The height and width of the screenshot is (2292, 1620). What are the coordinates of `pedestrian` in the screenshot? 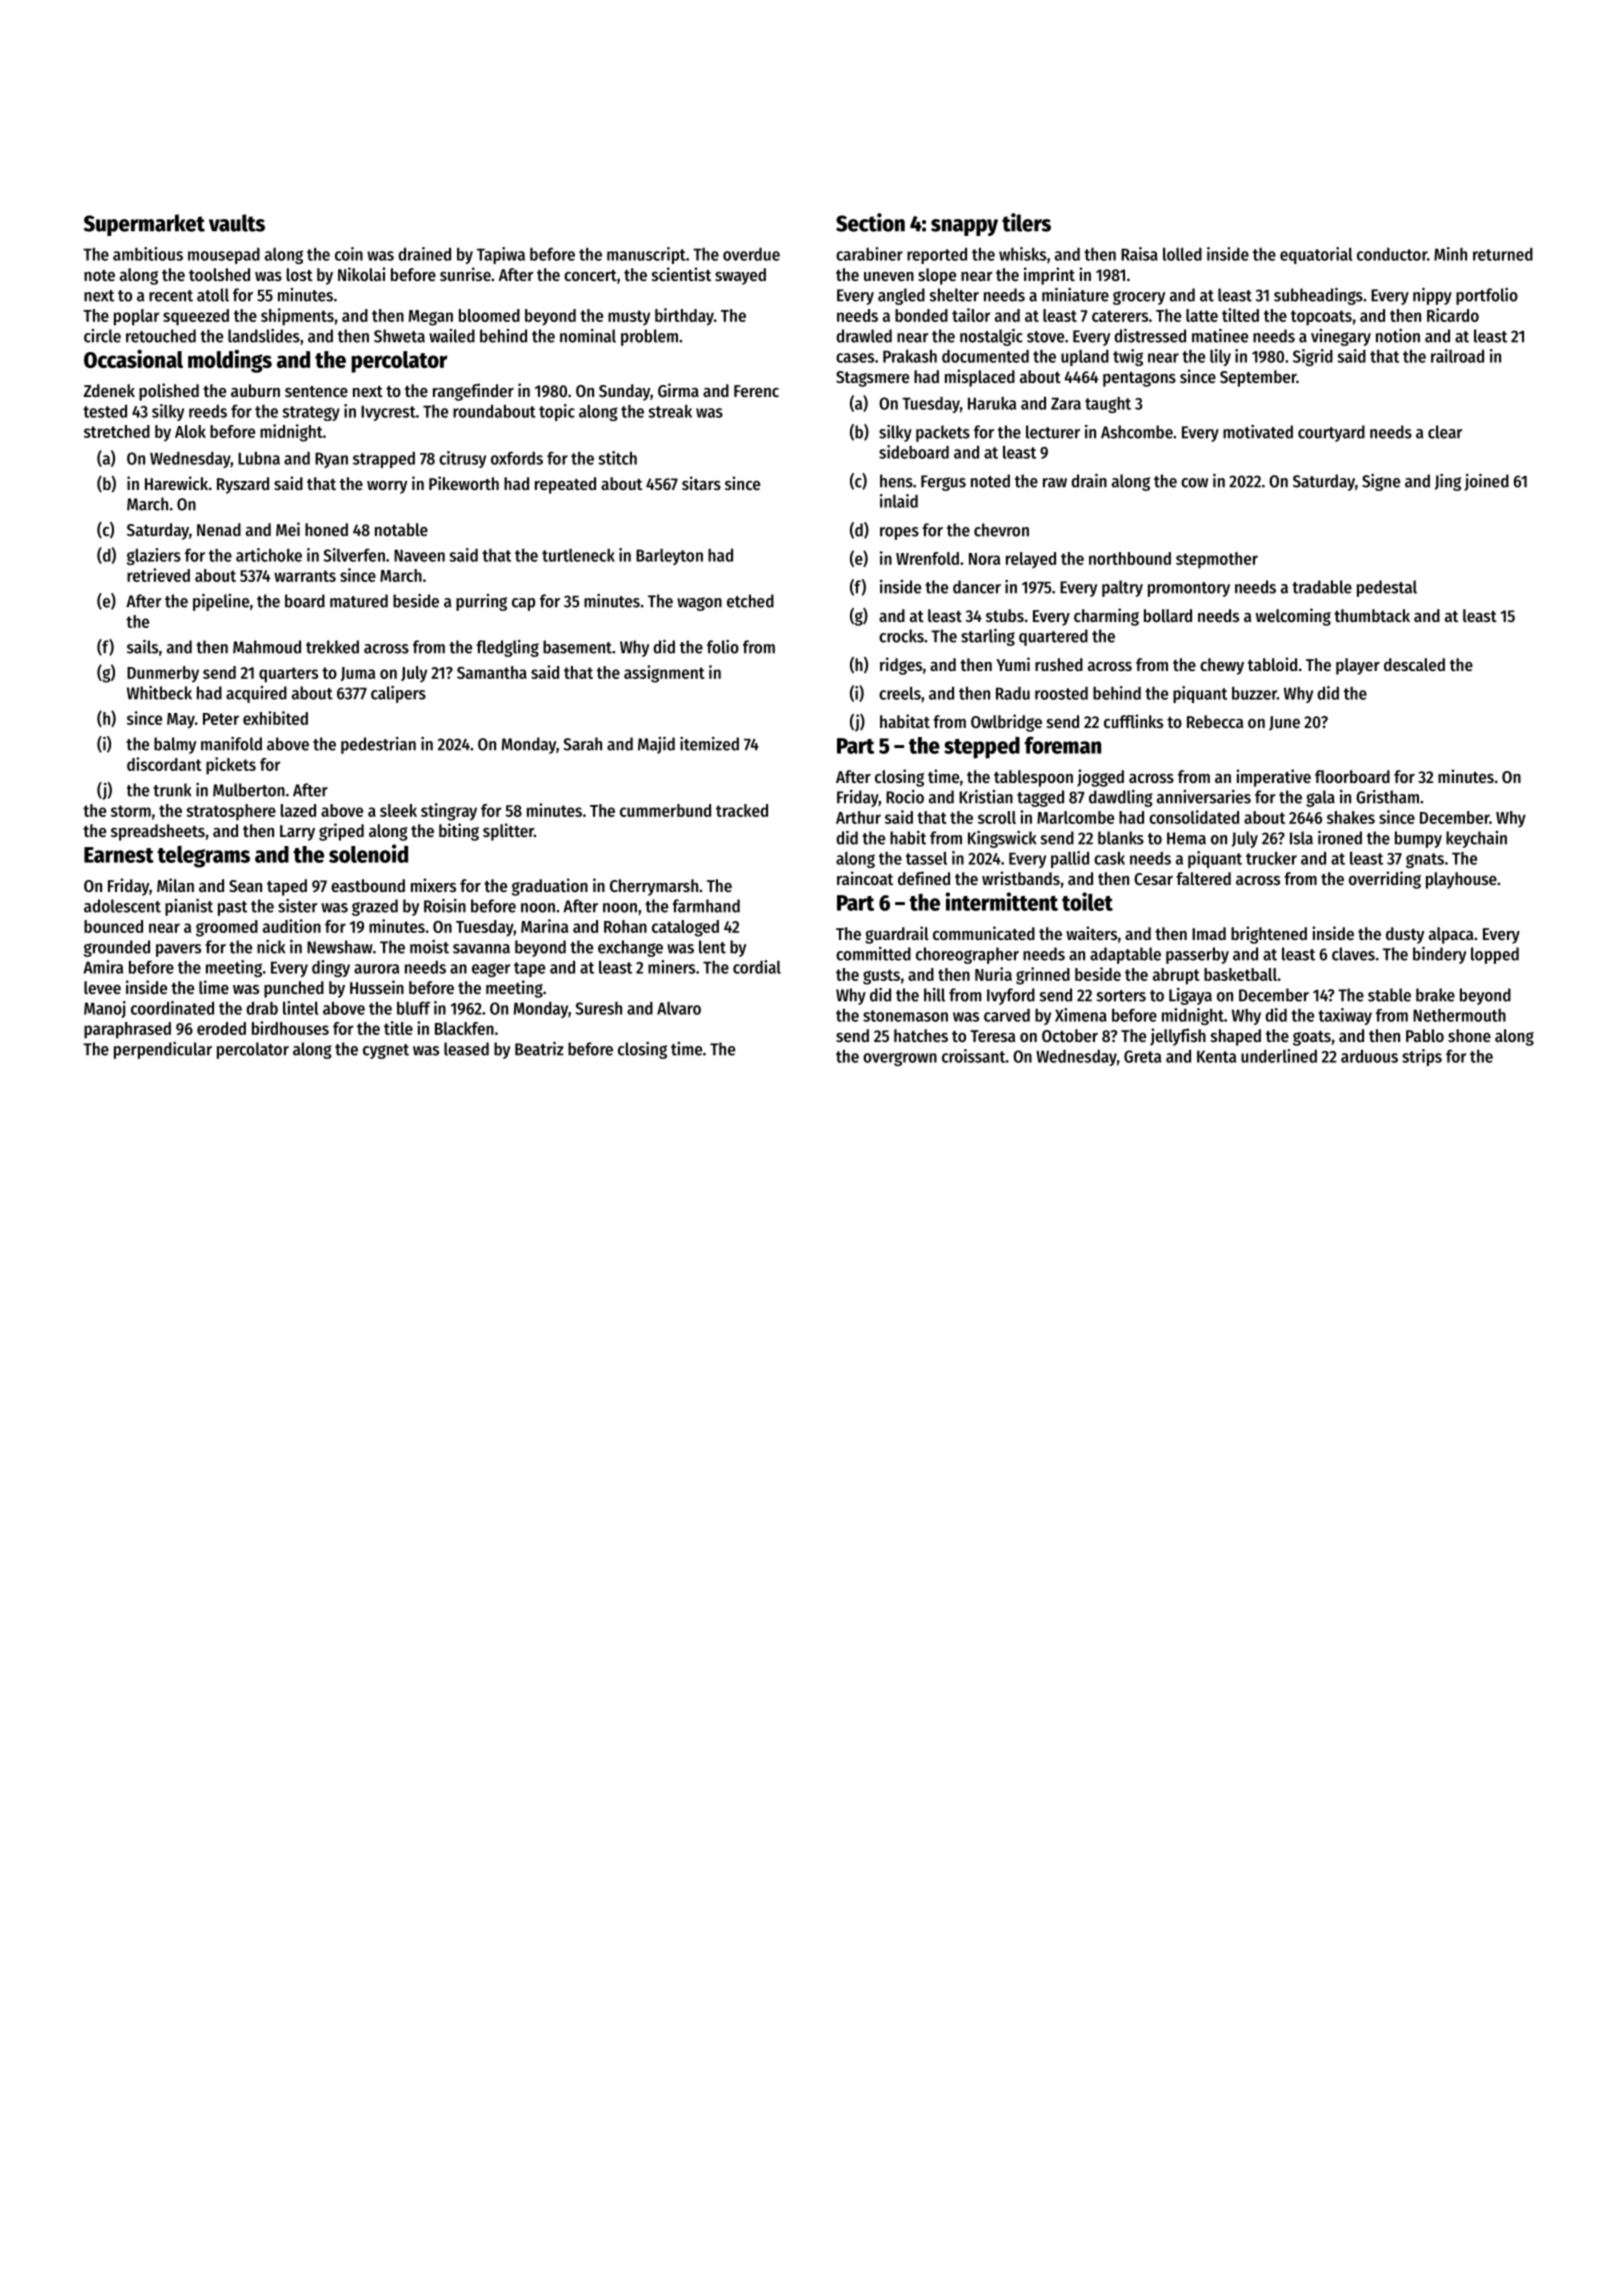 It's located at (378, 745).
